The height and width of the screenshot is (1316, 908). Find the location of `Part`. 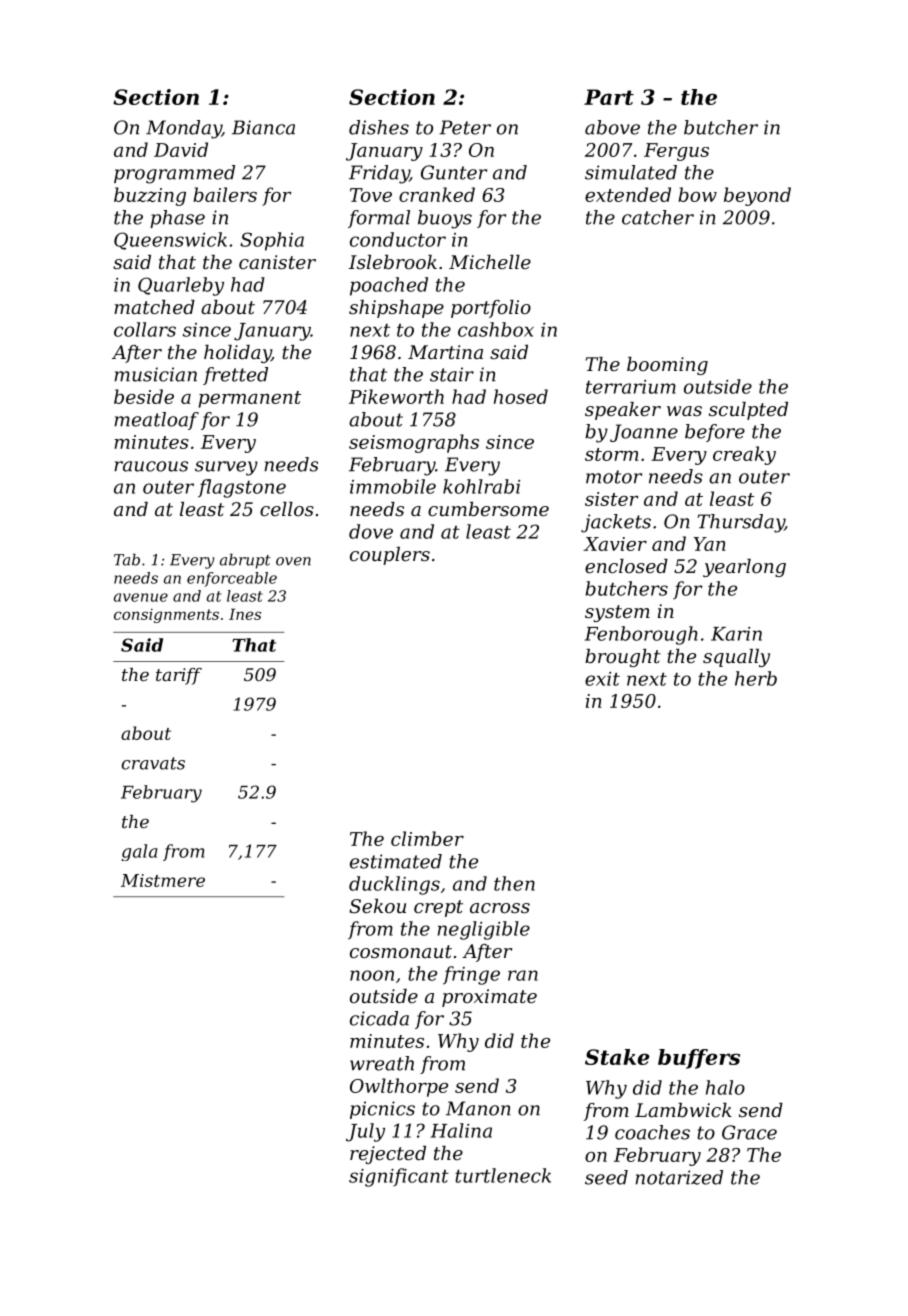

Part is located at coordinates (609, 97).
